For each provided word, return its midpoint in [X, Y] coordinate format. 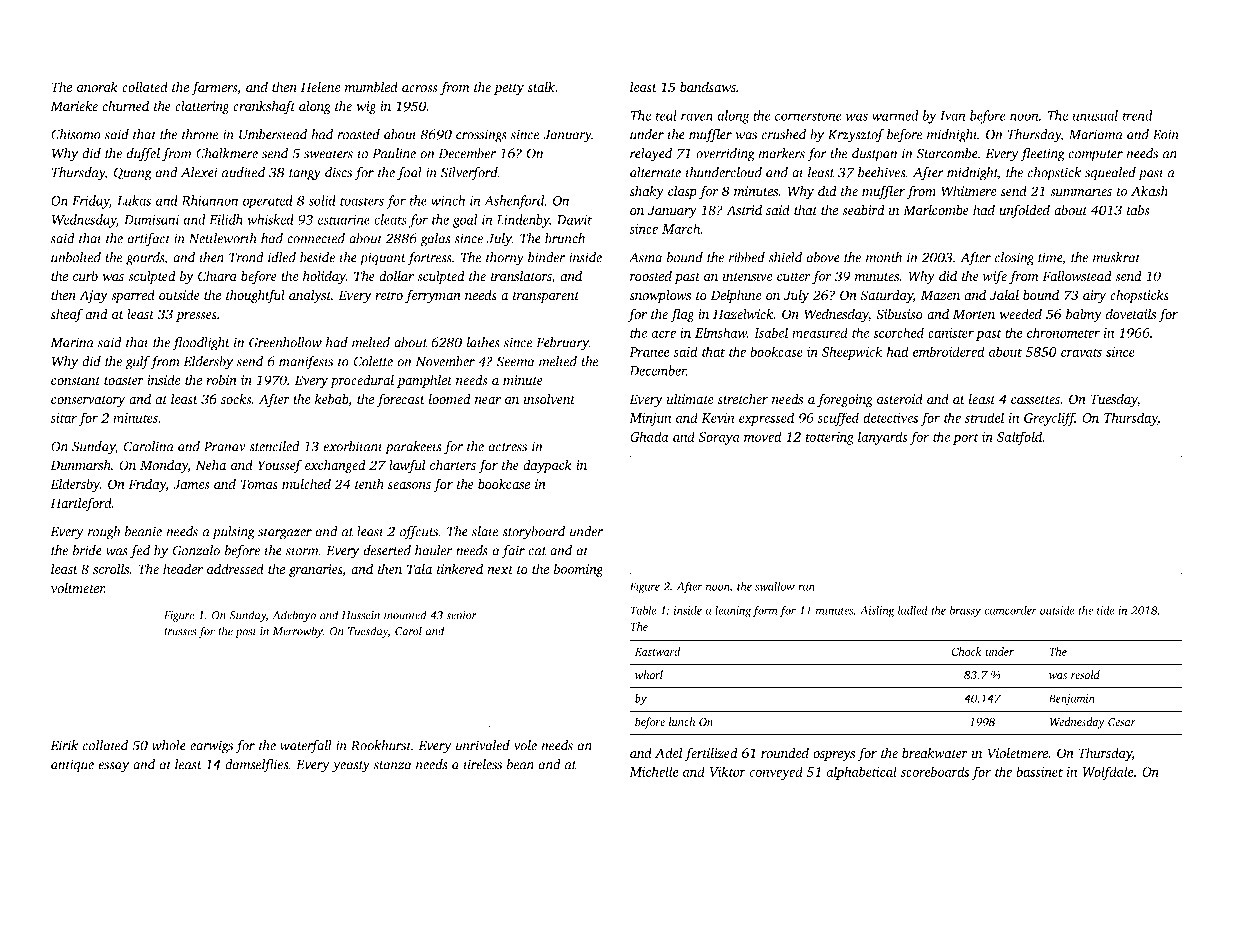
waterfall [306, 747]
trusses [180, 632]
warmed [895, 115]
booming [578, 571]
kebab [331, 399]
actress [507, 447]
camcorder [1010, 610]
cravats [1081, 352]
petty [509, 89]
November [445, 361]
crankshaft [264, 107]
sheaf [67, 315]
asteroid [900, 399]
